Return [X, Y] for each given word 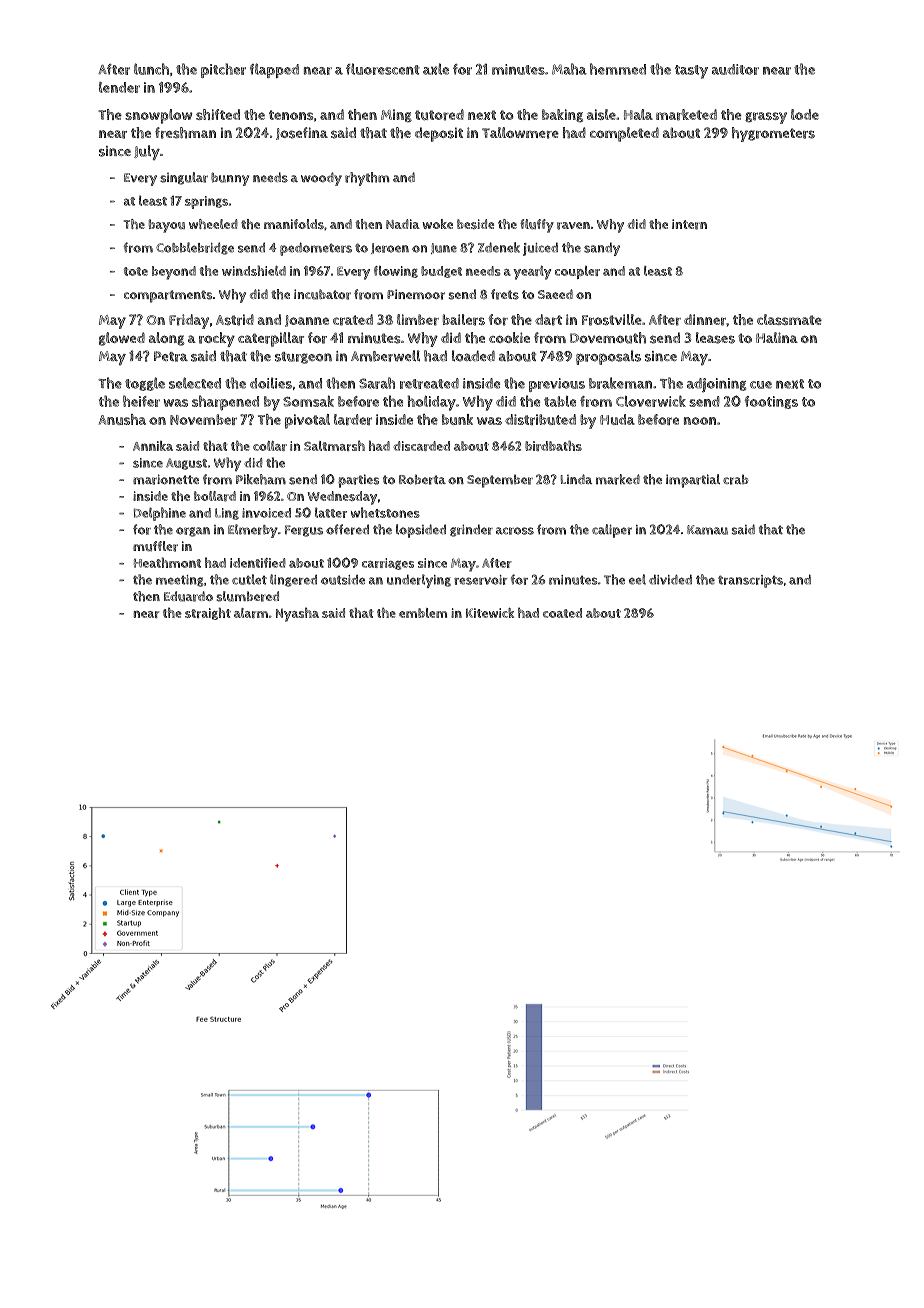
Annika [153, 446]
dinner [705, 320]
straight [208, 614]
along [166, 339]
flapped [274, 70]
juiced [540, 249]
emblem [423, 613]
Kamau [707, 530]
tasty [691, 72]
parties [358, 481]
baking [562, 115]
